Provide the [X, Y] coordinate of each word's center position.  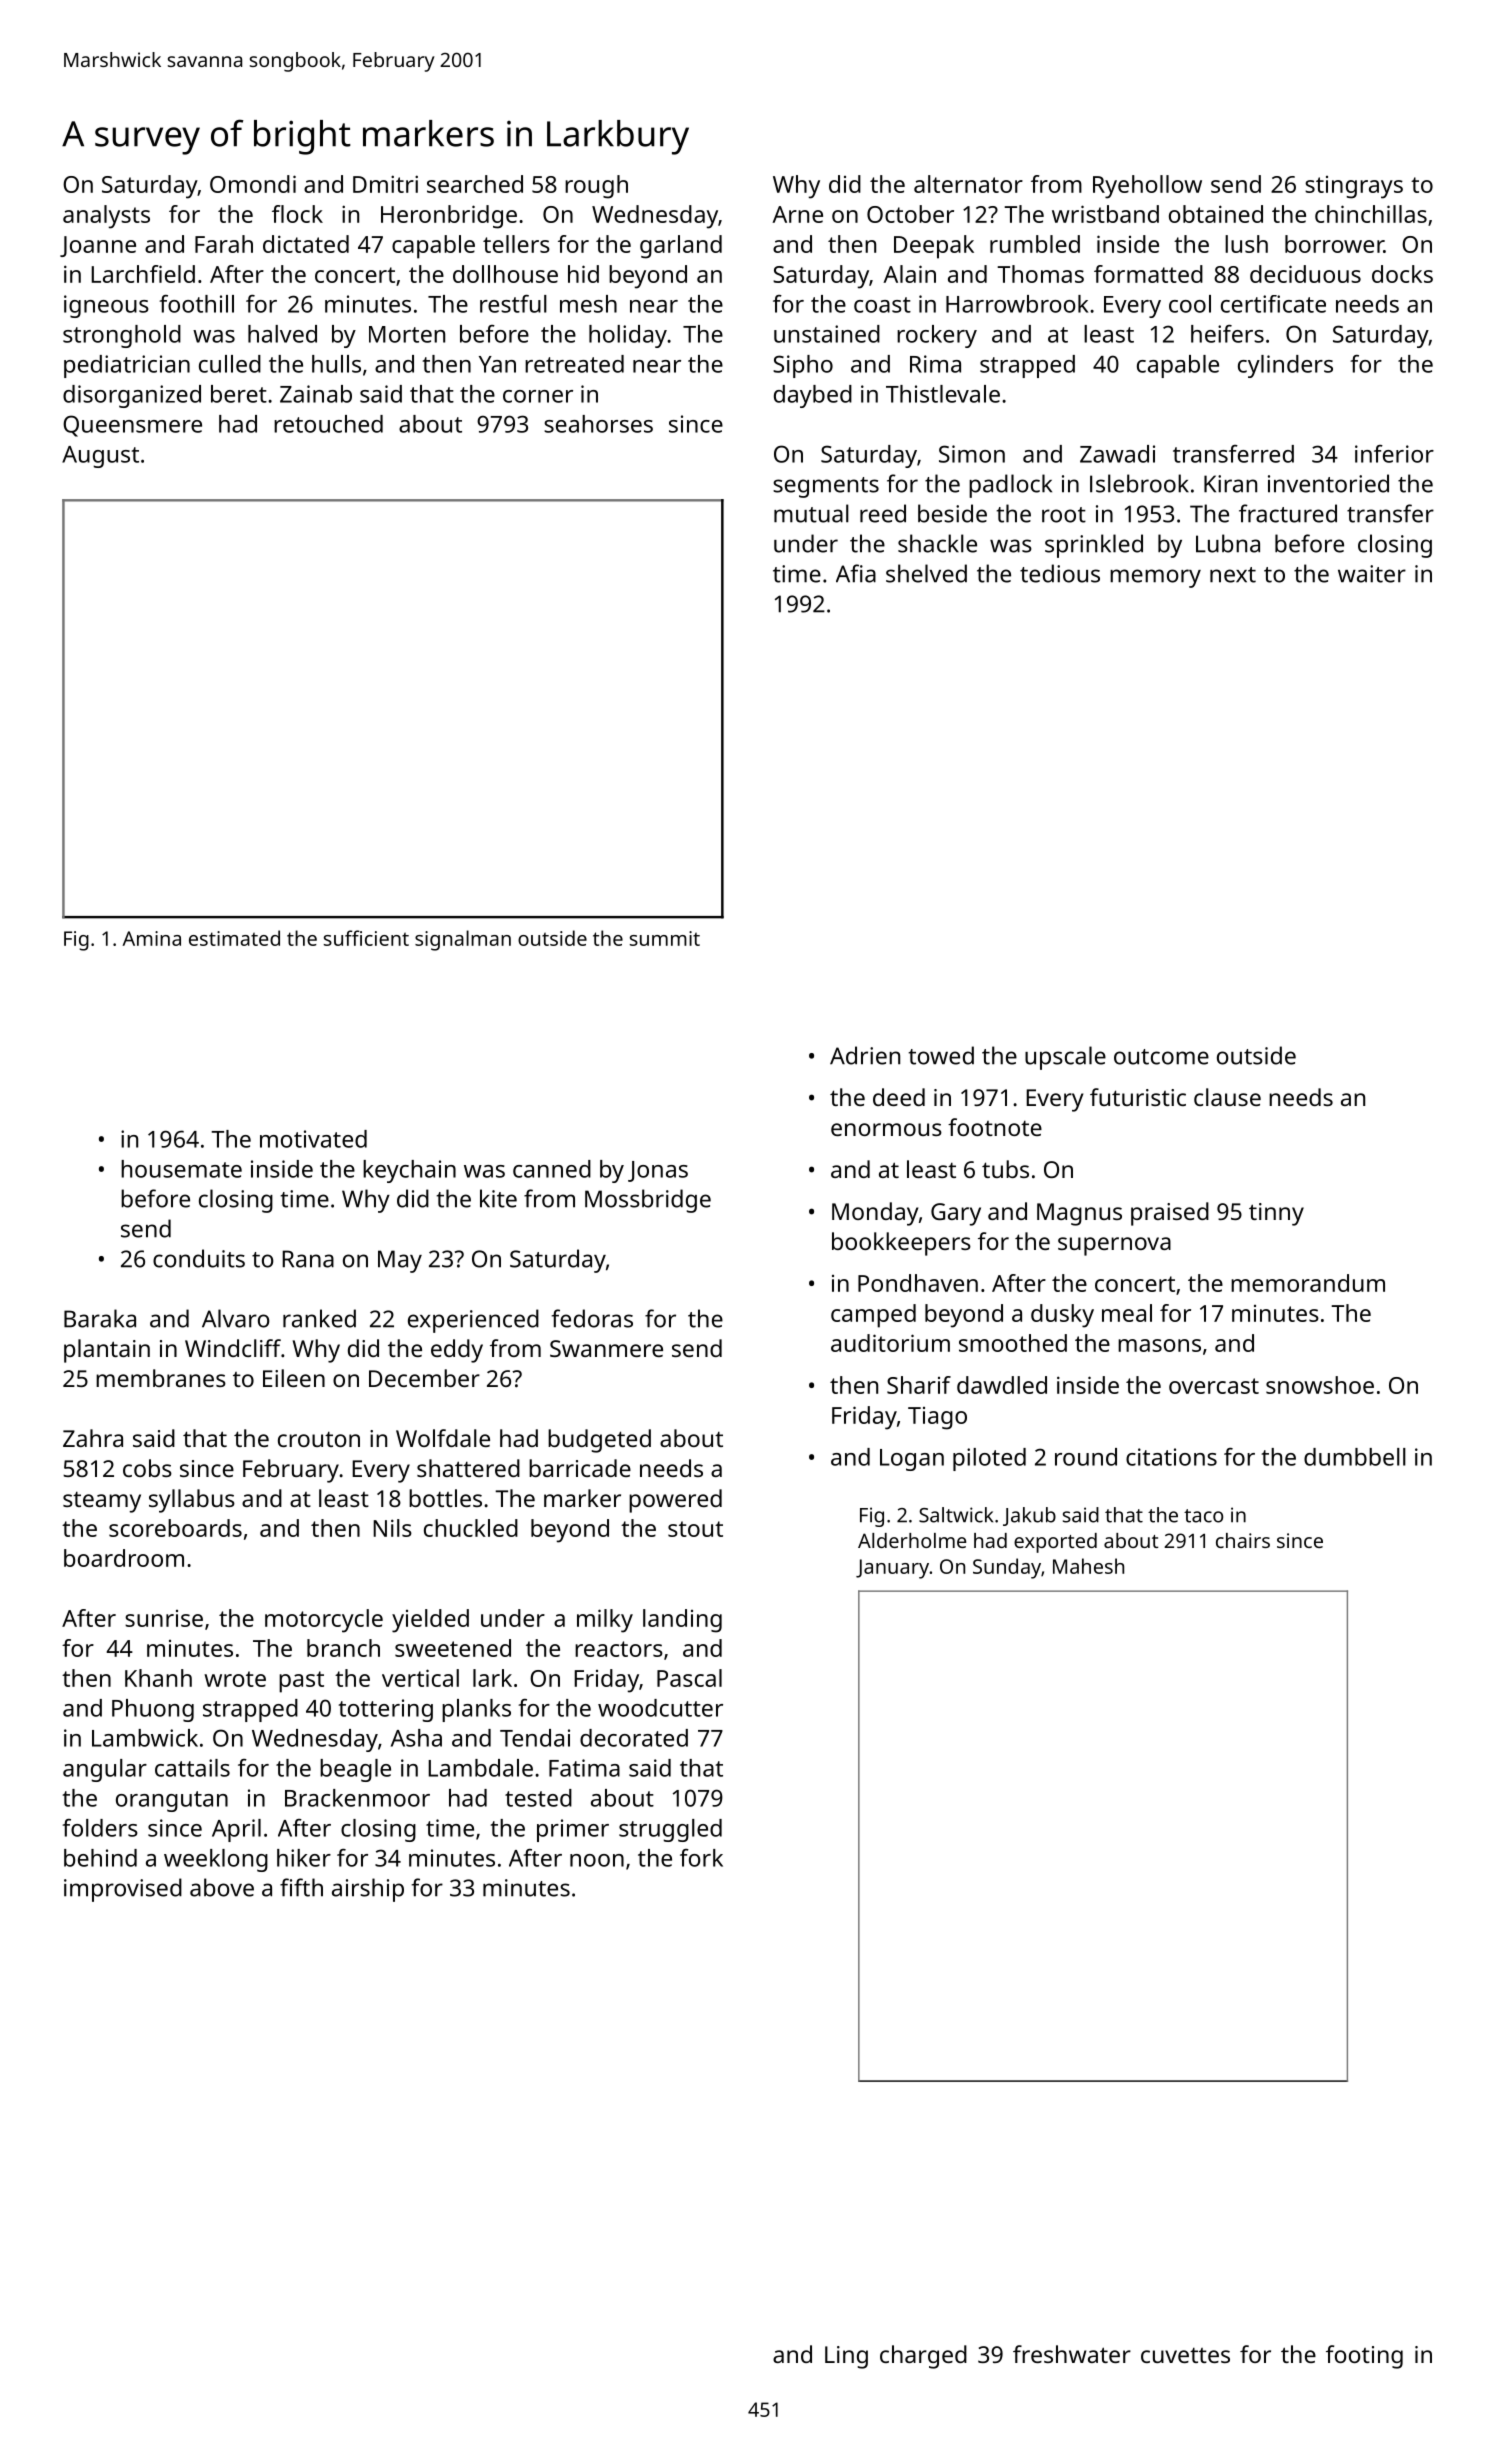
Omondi [253, 184]
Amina [151, 938]
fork [701, 1858]
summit [665, 938]
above [222, 1887]
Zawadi [1117, 454]
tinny [1276, 1214]
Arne [797, 214]
